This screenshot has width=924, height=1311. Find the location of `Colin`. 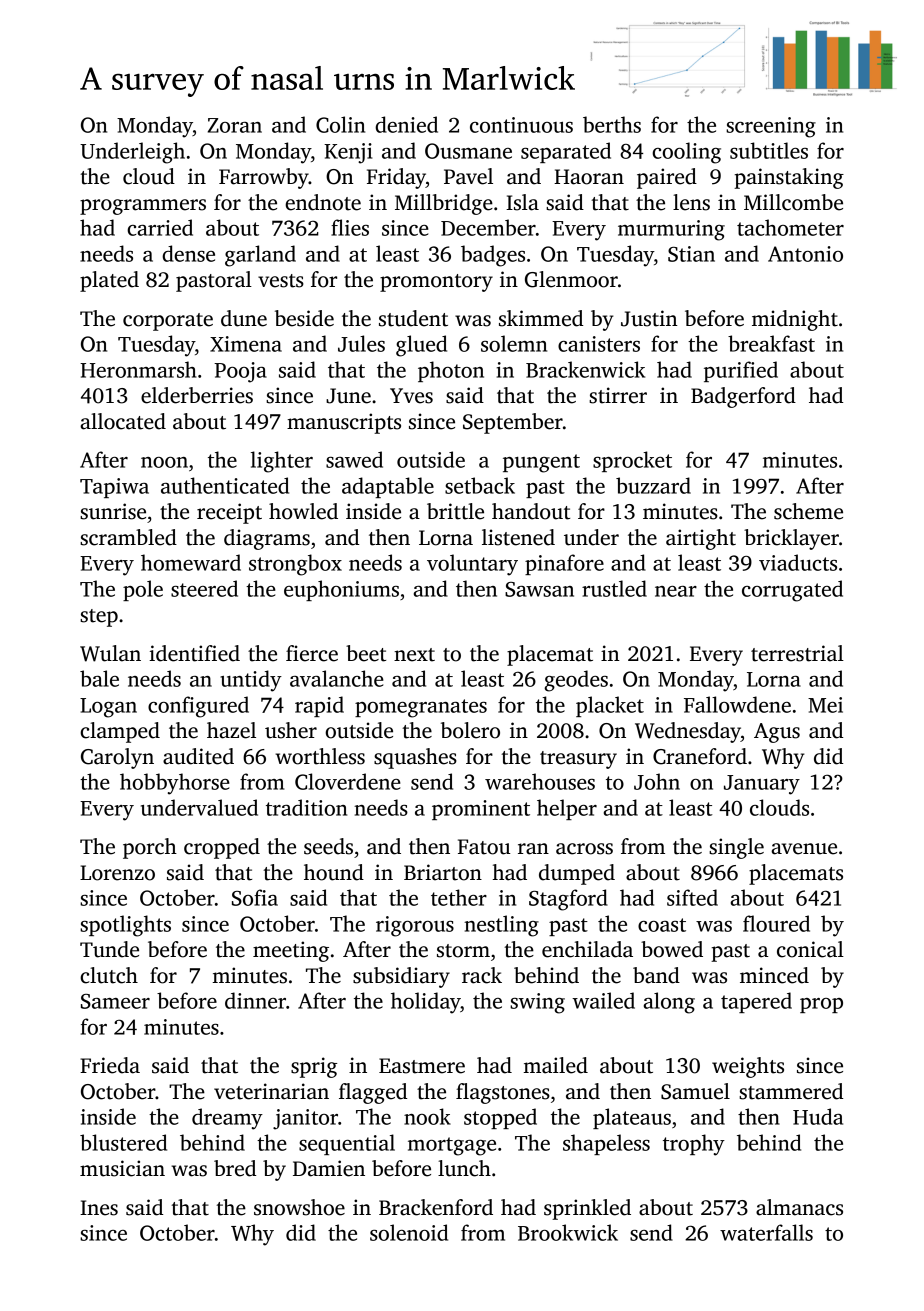

Colin is located at coordinates (340, 124).
